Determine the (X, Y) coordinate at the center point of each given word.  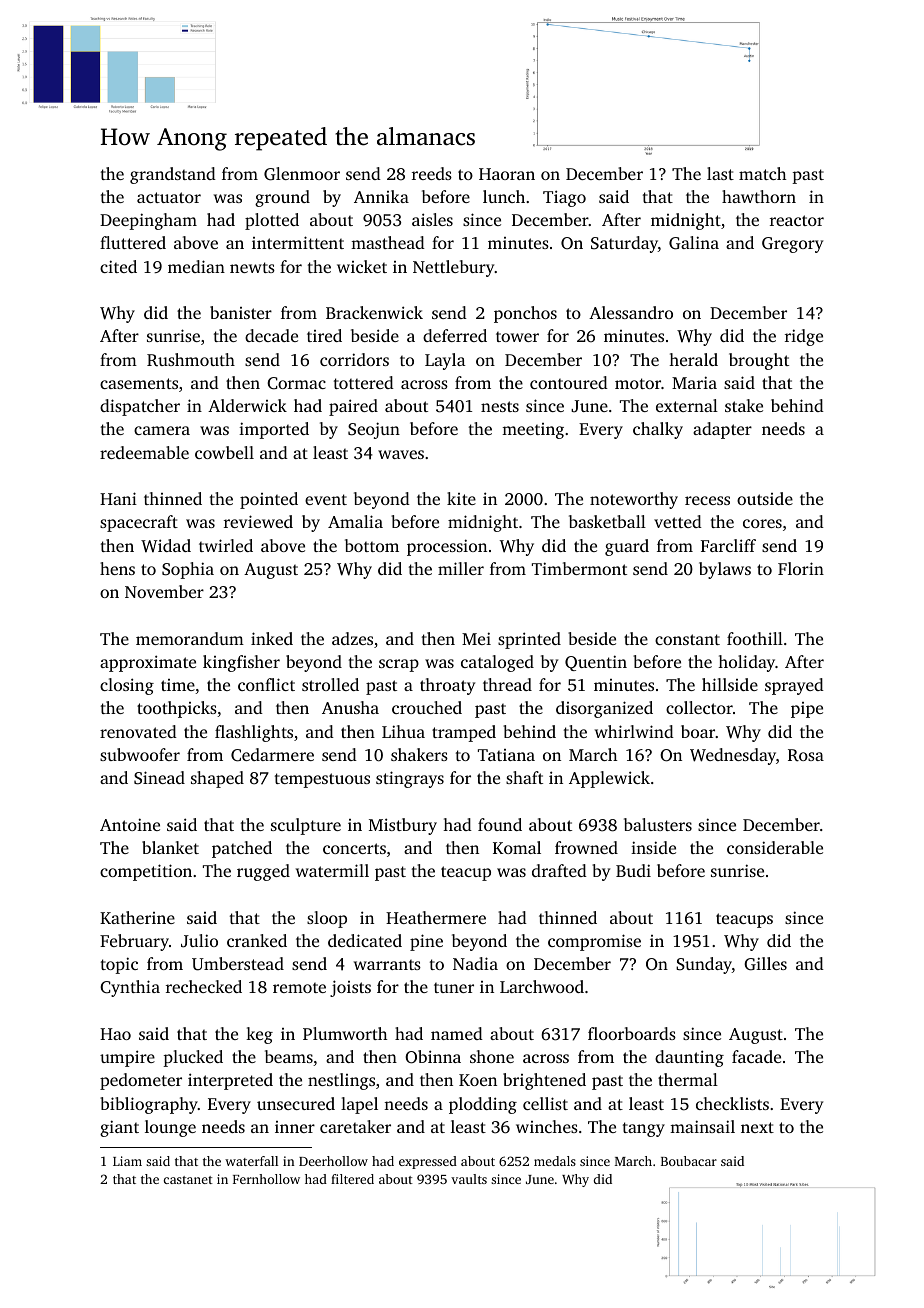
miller (461, 568)
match (763, 173)
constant (687, 639)
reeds (432, 173)
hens (117, 568)
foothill (755, 638)
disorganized (604, 709)
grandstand (173, 175)
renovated (138, 731)
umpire (127, 1058)
